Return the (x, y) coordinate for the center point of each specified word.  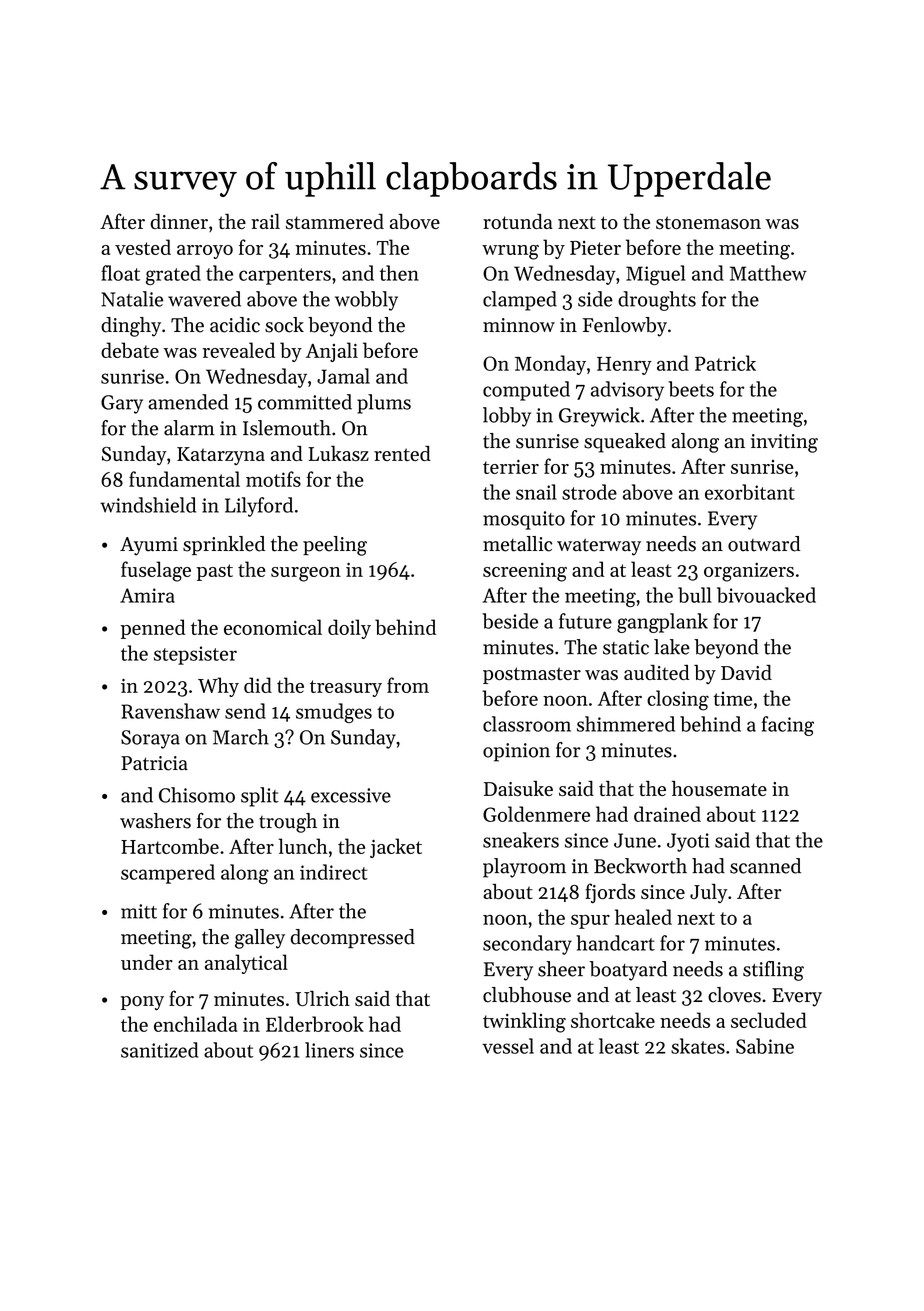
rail (265, 221)
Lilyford (259, 507)
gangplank (662, 623)
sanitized (159, 1050)
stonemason (708, 222)
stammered (335, 221)
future (585, 621)
